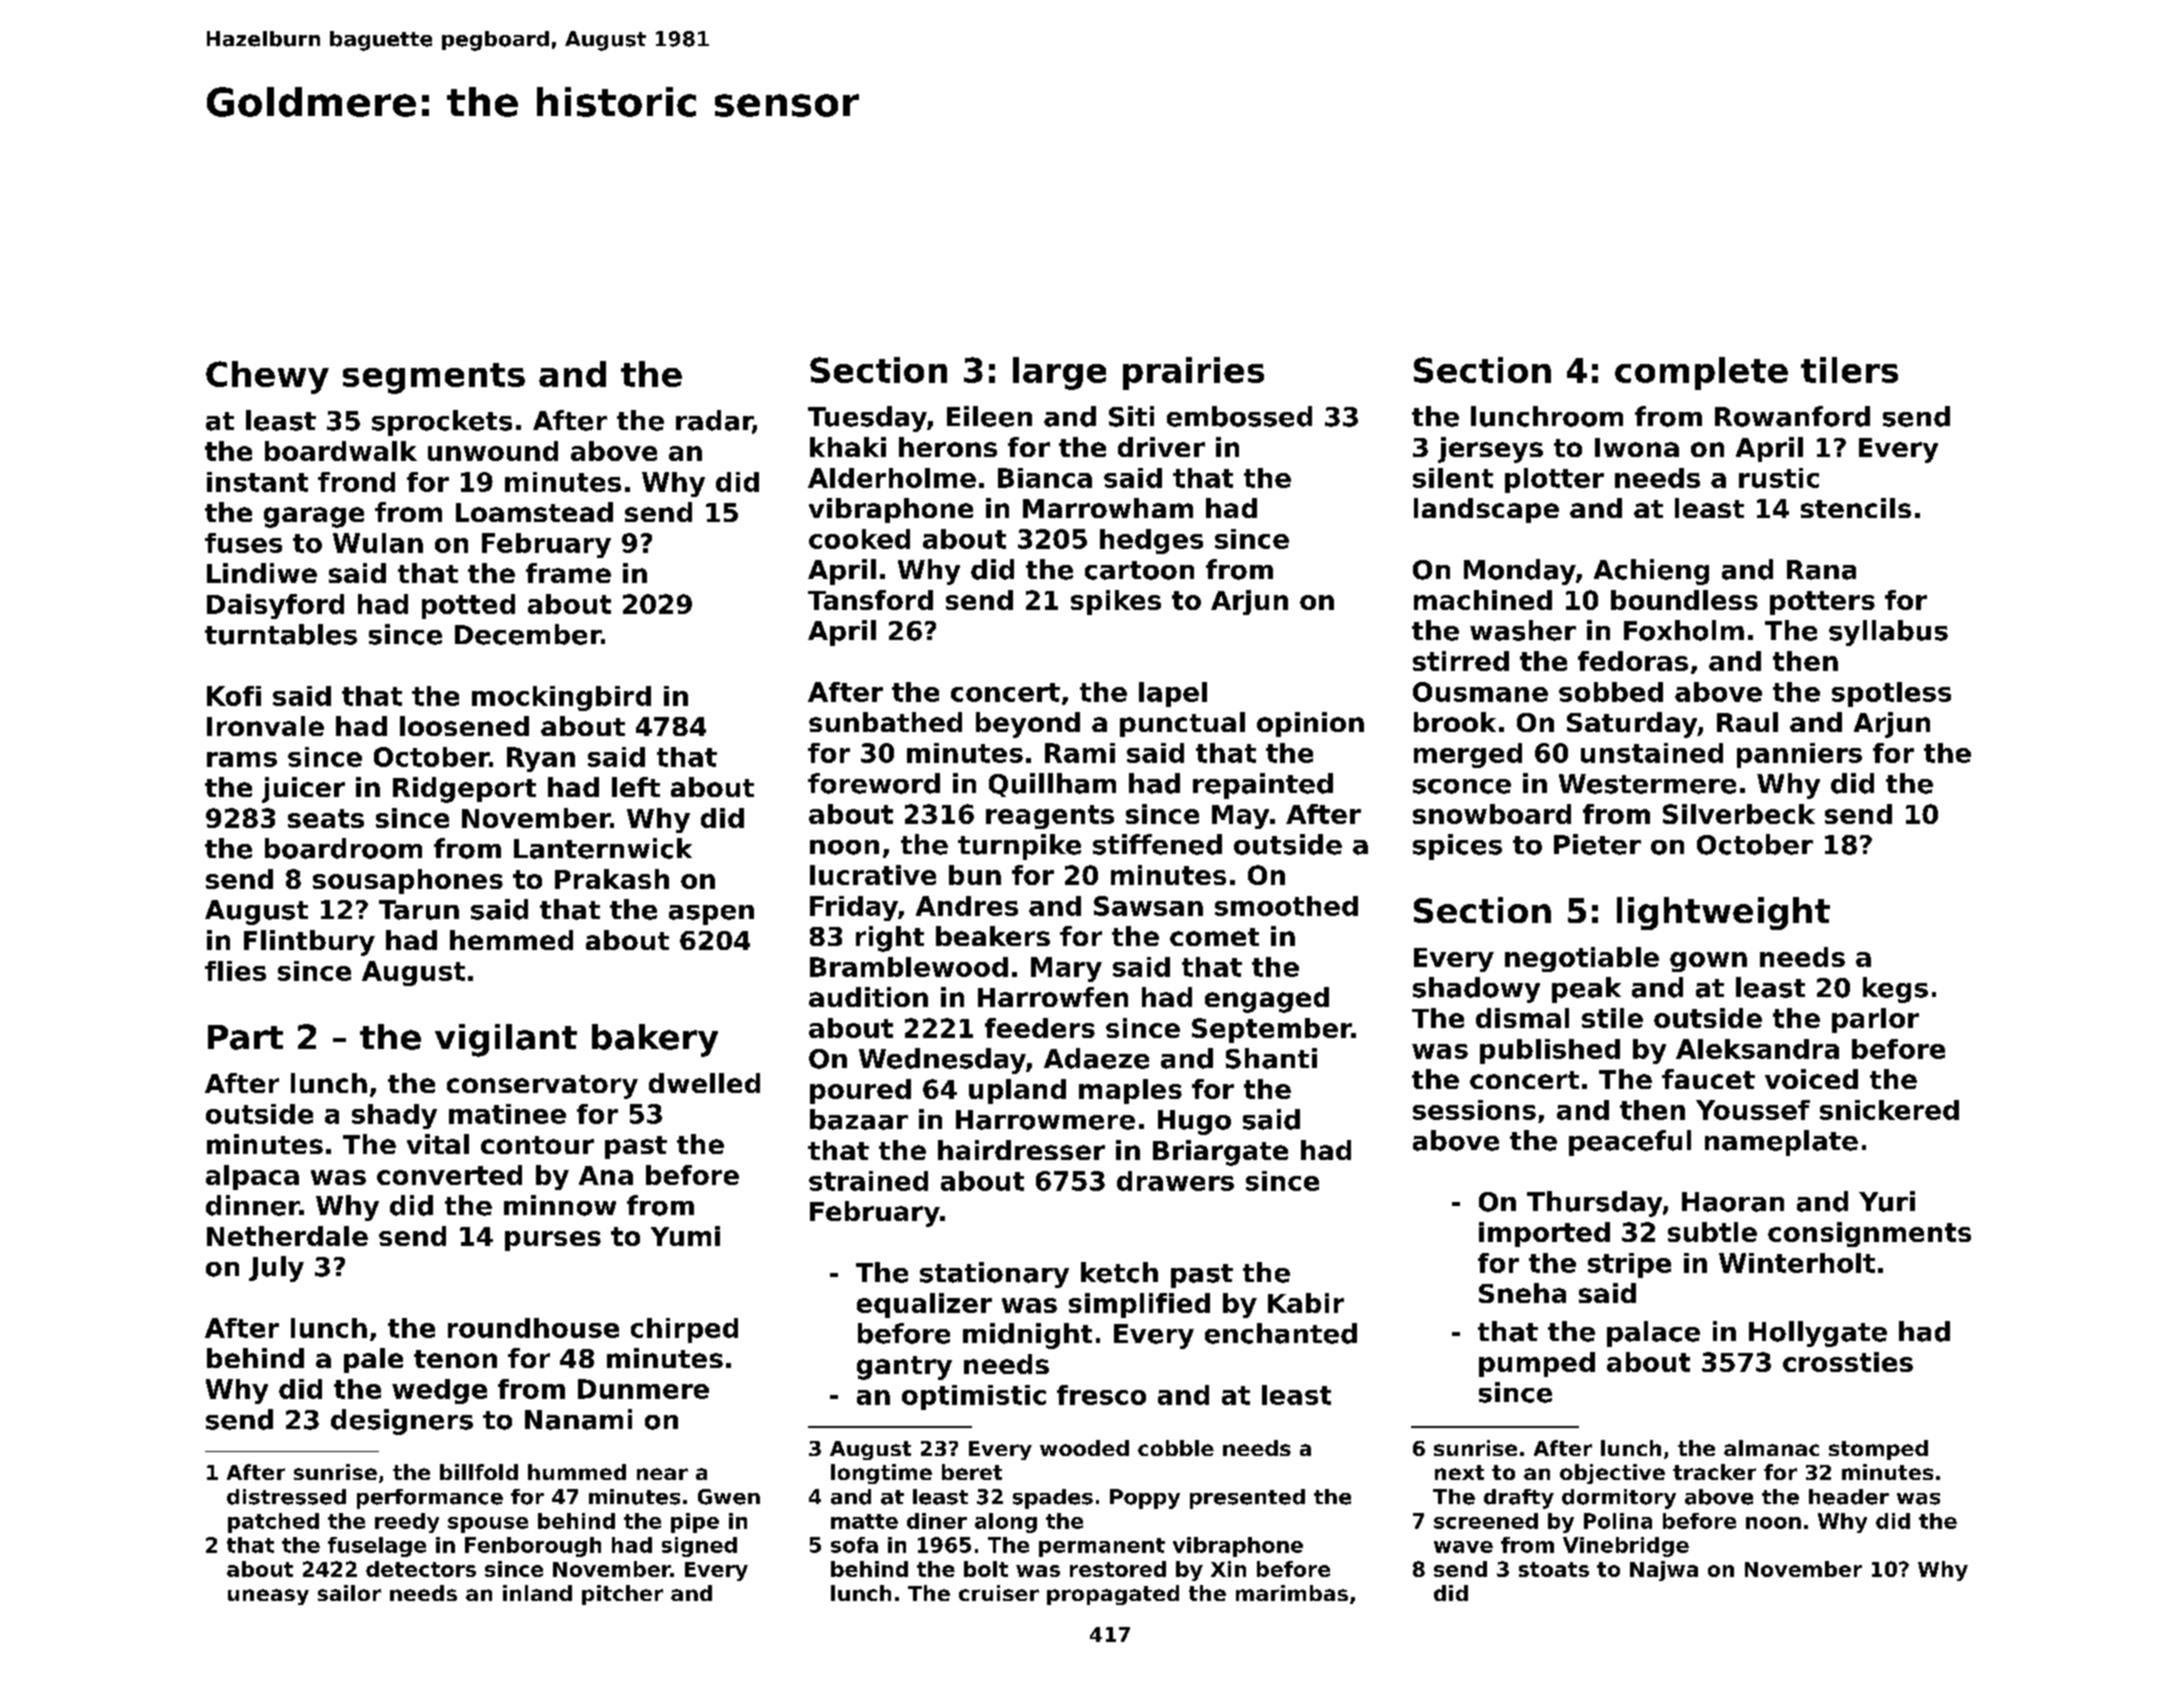  What do you see at coordinates (1247, 1499) in the page?
I see `presented` at bounding box center [1247, 1499].
